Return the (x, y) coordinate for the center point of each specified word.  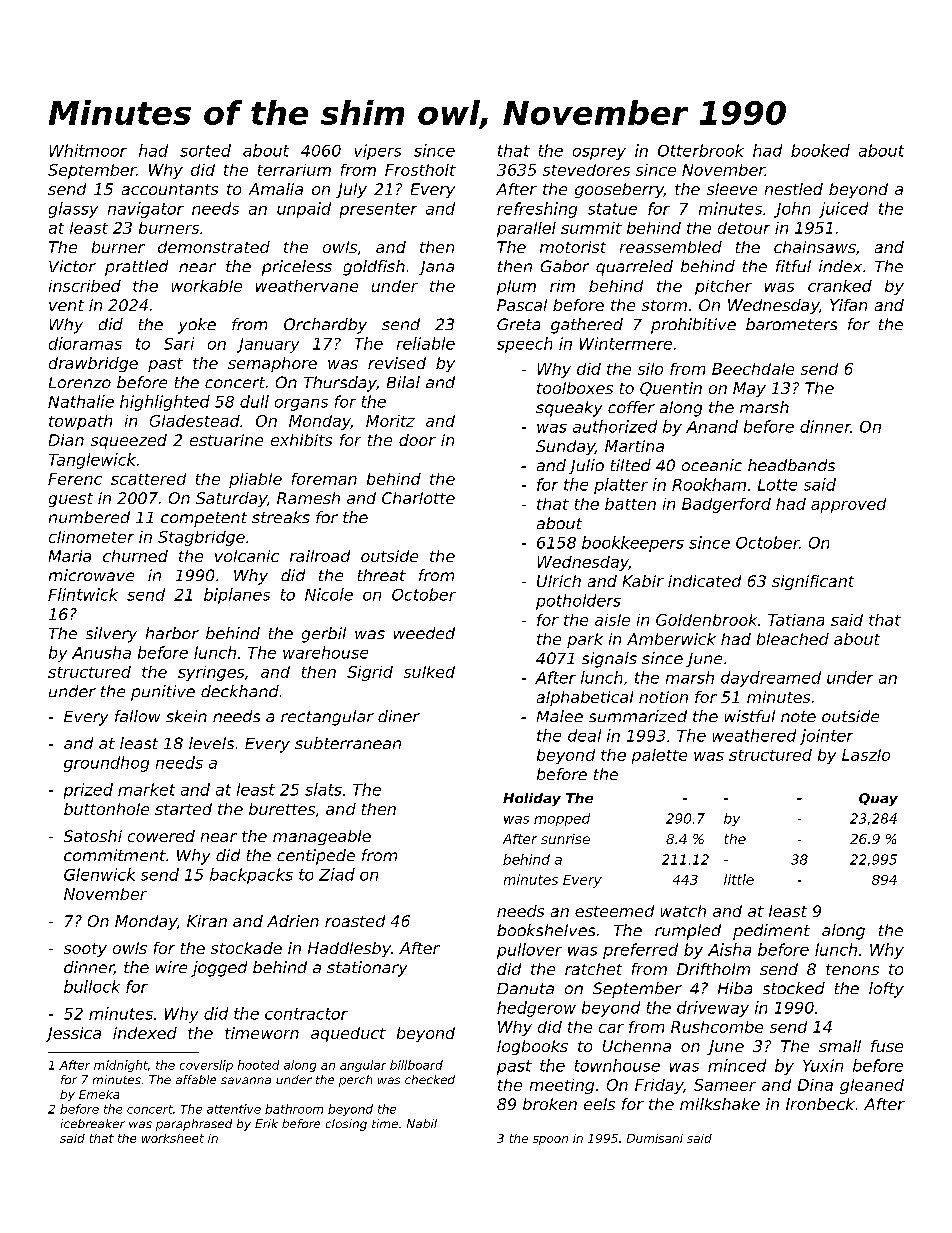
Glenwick (99, 874)
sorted (205, 150)
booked (820, 150)
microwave (91, 575)
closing (346, 1125)
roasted (355, 921)
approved (848, 505)
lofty (886, 990)
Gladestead (195, 421)
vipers (378, 152)
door (417, 440)
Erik (266, 1123)
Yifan (848, 305)
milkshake (720, 1104)
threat (382, 575)
